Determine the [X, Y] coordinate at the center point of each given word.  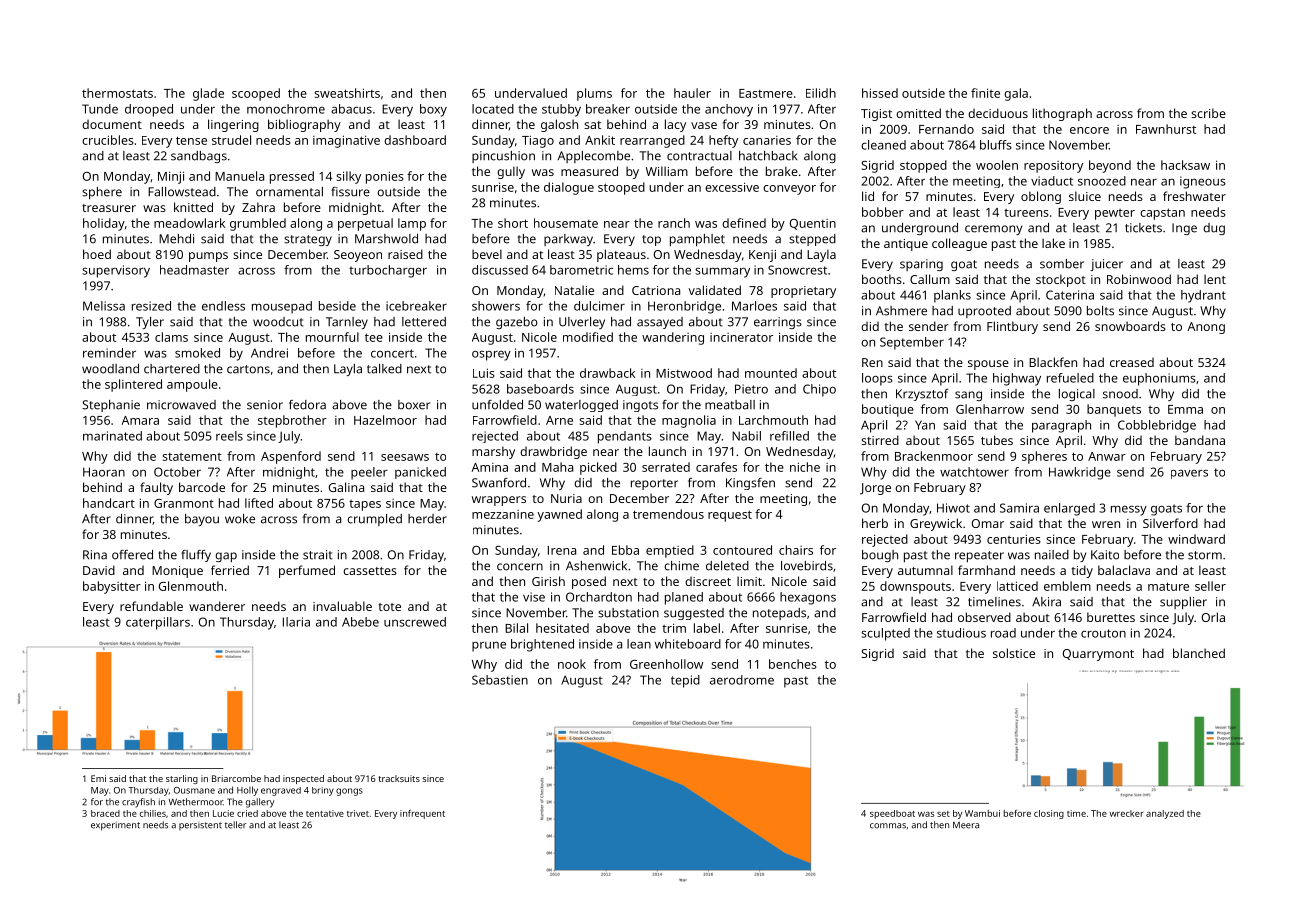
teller [236, 825]
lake [1053, 243]
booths [882, 279]
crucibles [108, 140]
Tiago [538, 141]
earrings [778, 323]
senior [265, 405]
